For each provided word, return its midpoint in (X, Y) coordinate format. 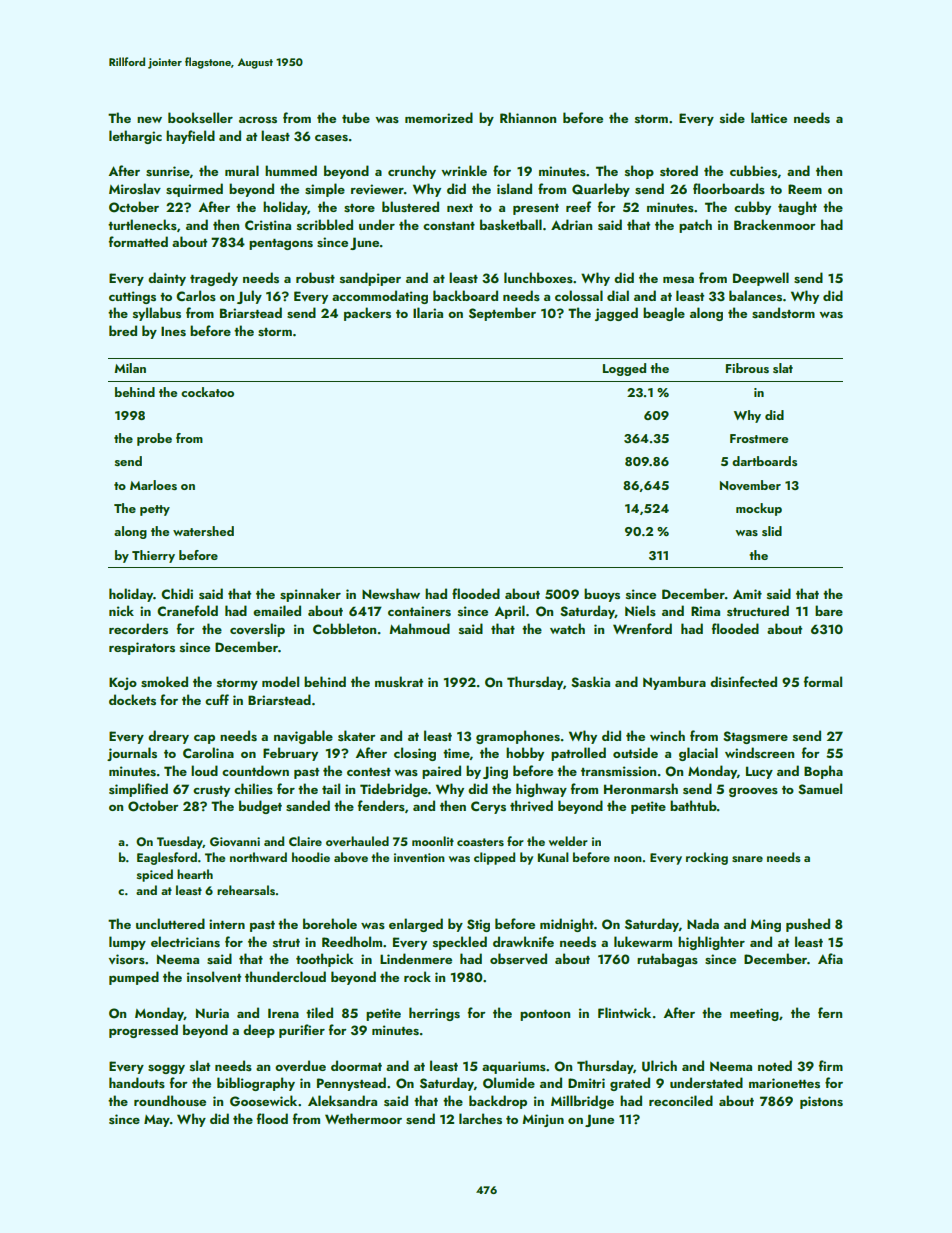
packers (367, 314)
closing (415, 754)
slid (772, 531)
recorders (138, 628)
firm (831, 1065)
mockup (759, 509)
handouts (137, 1082)
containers (419, 611)
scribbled (325, 224)
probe (154, 439)
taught (797, 208)
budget (260, 807)
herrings (434, 1014)
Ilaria (428, 312)
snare (747, 859)
